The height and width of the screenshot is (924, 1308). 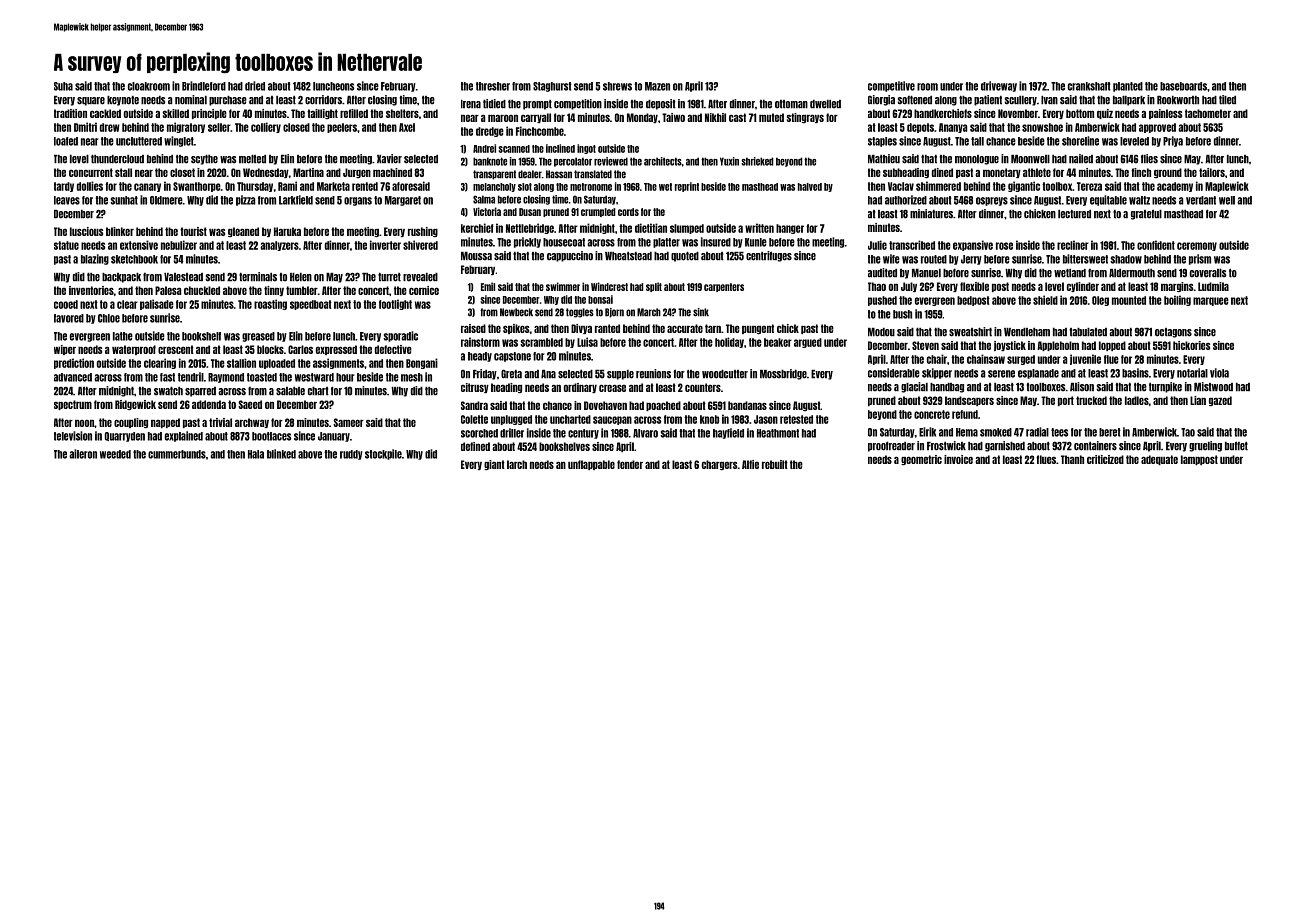 I want to click on sink, so click(x=701, y=312).
